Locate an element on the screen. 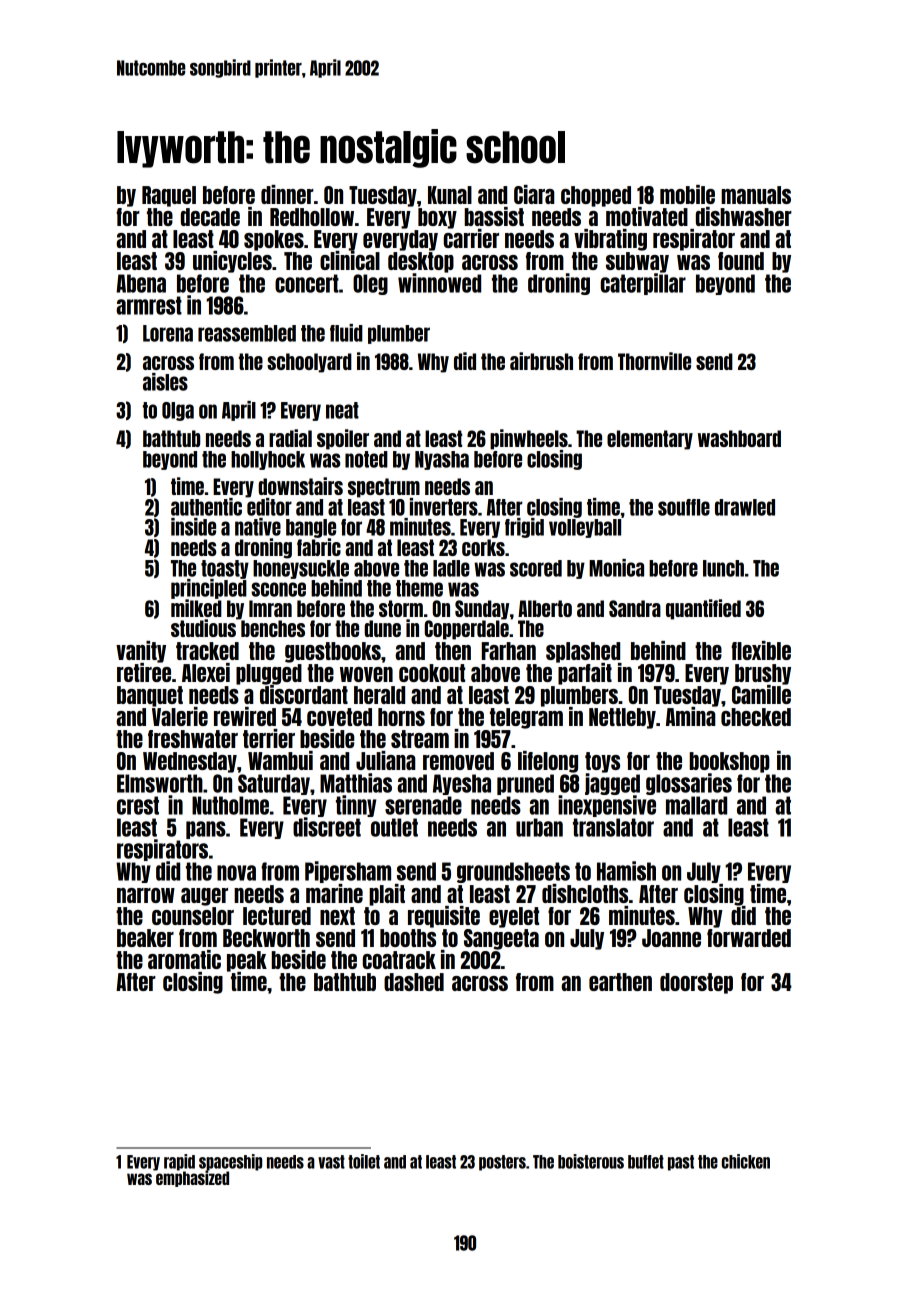  Kunal is located at coordinates (450, 195).
